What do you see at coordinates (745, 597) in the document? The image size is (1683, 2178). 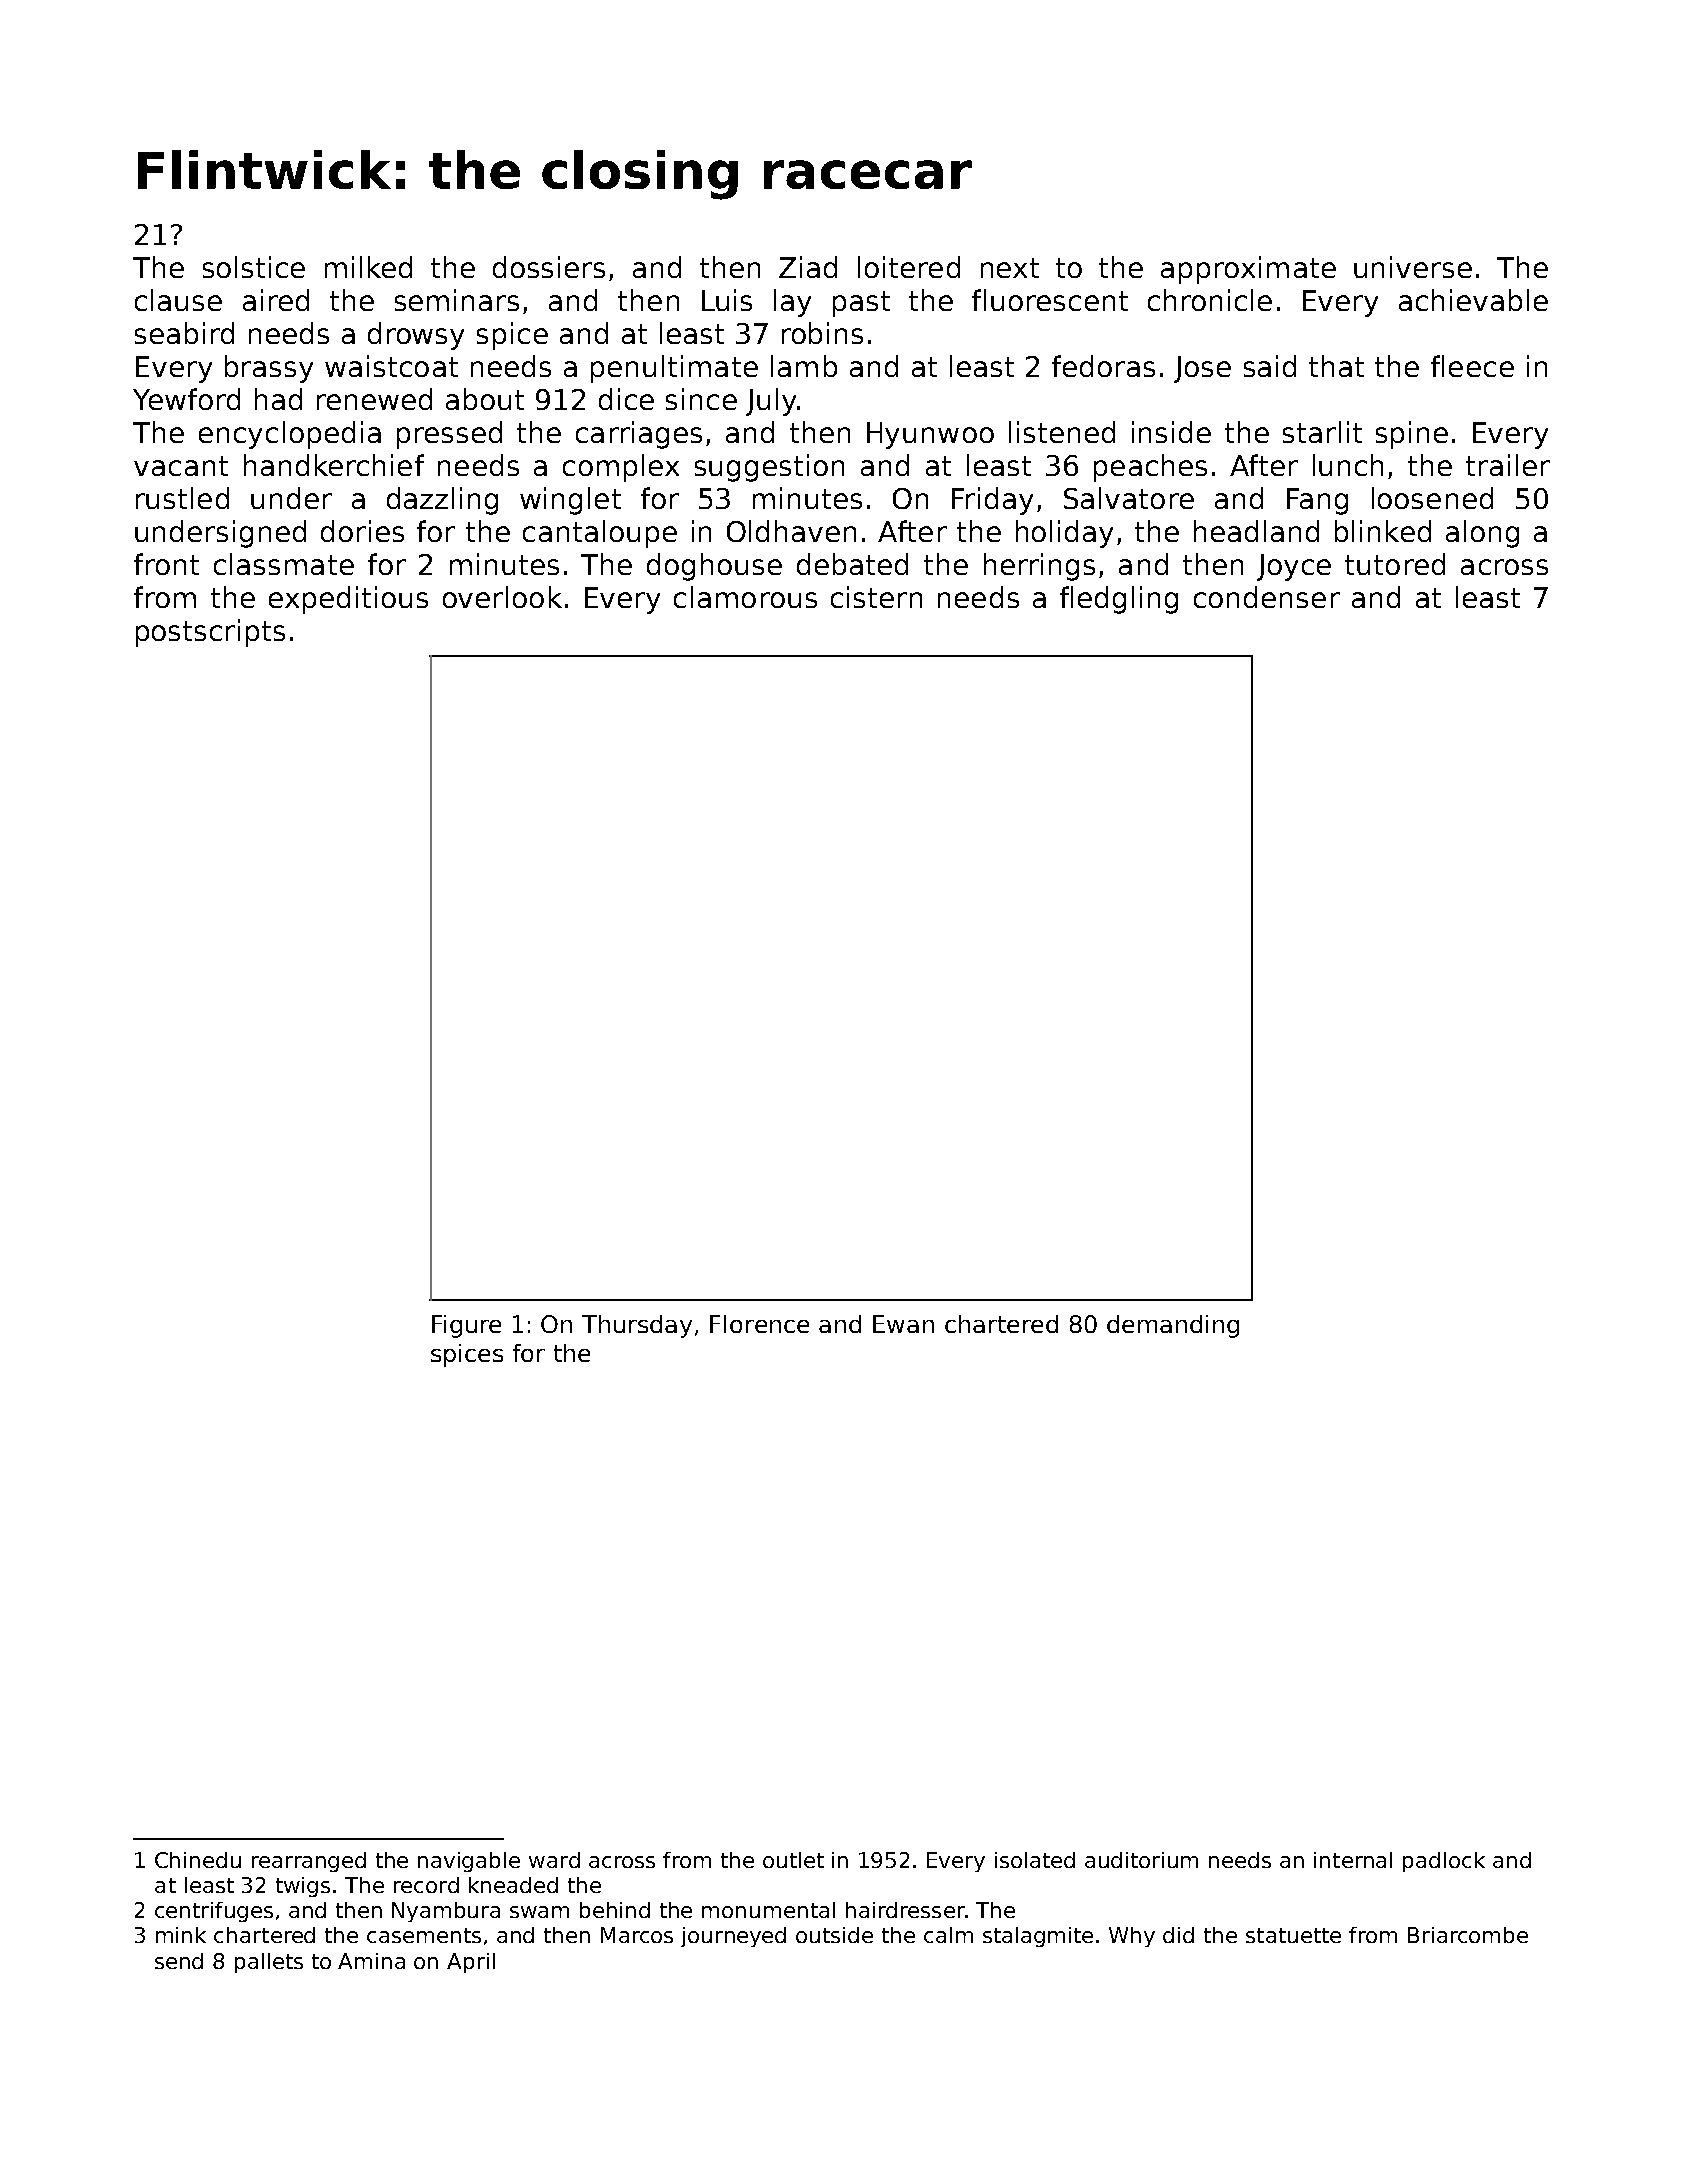 I see `clamorous` at bounding box center [745, 597].
